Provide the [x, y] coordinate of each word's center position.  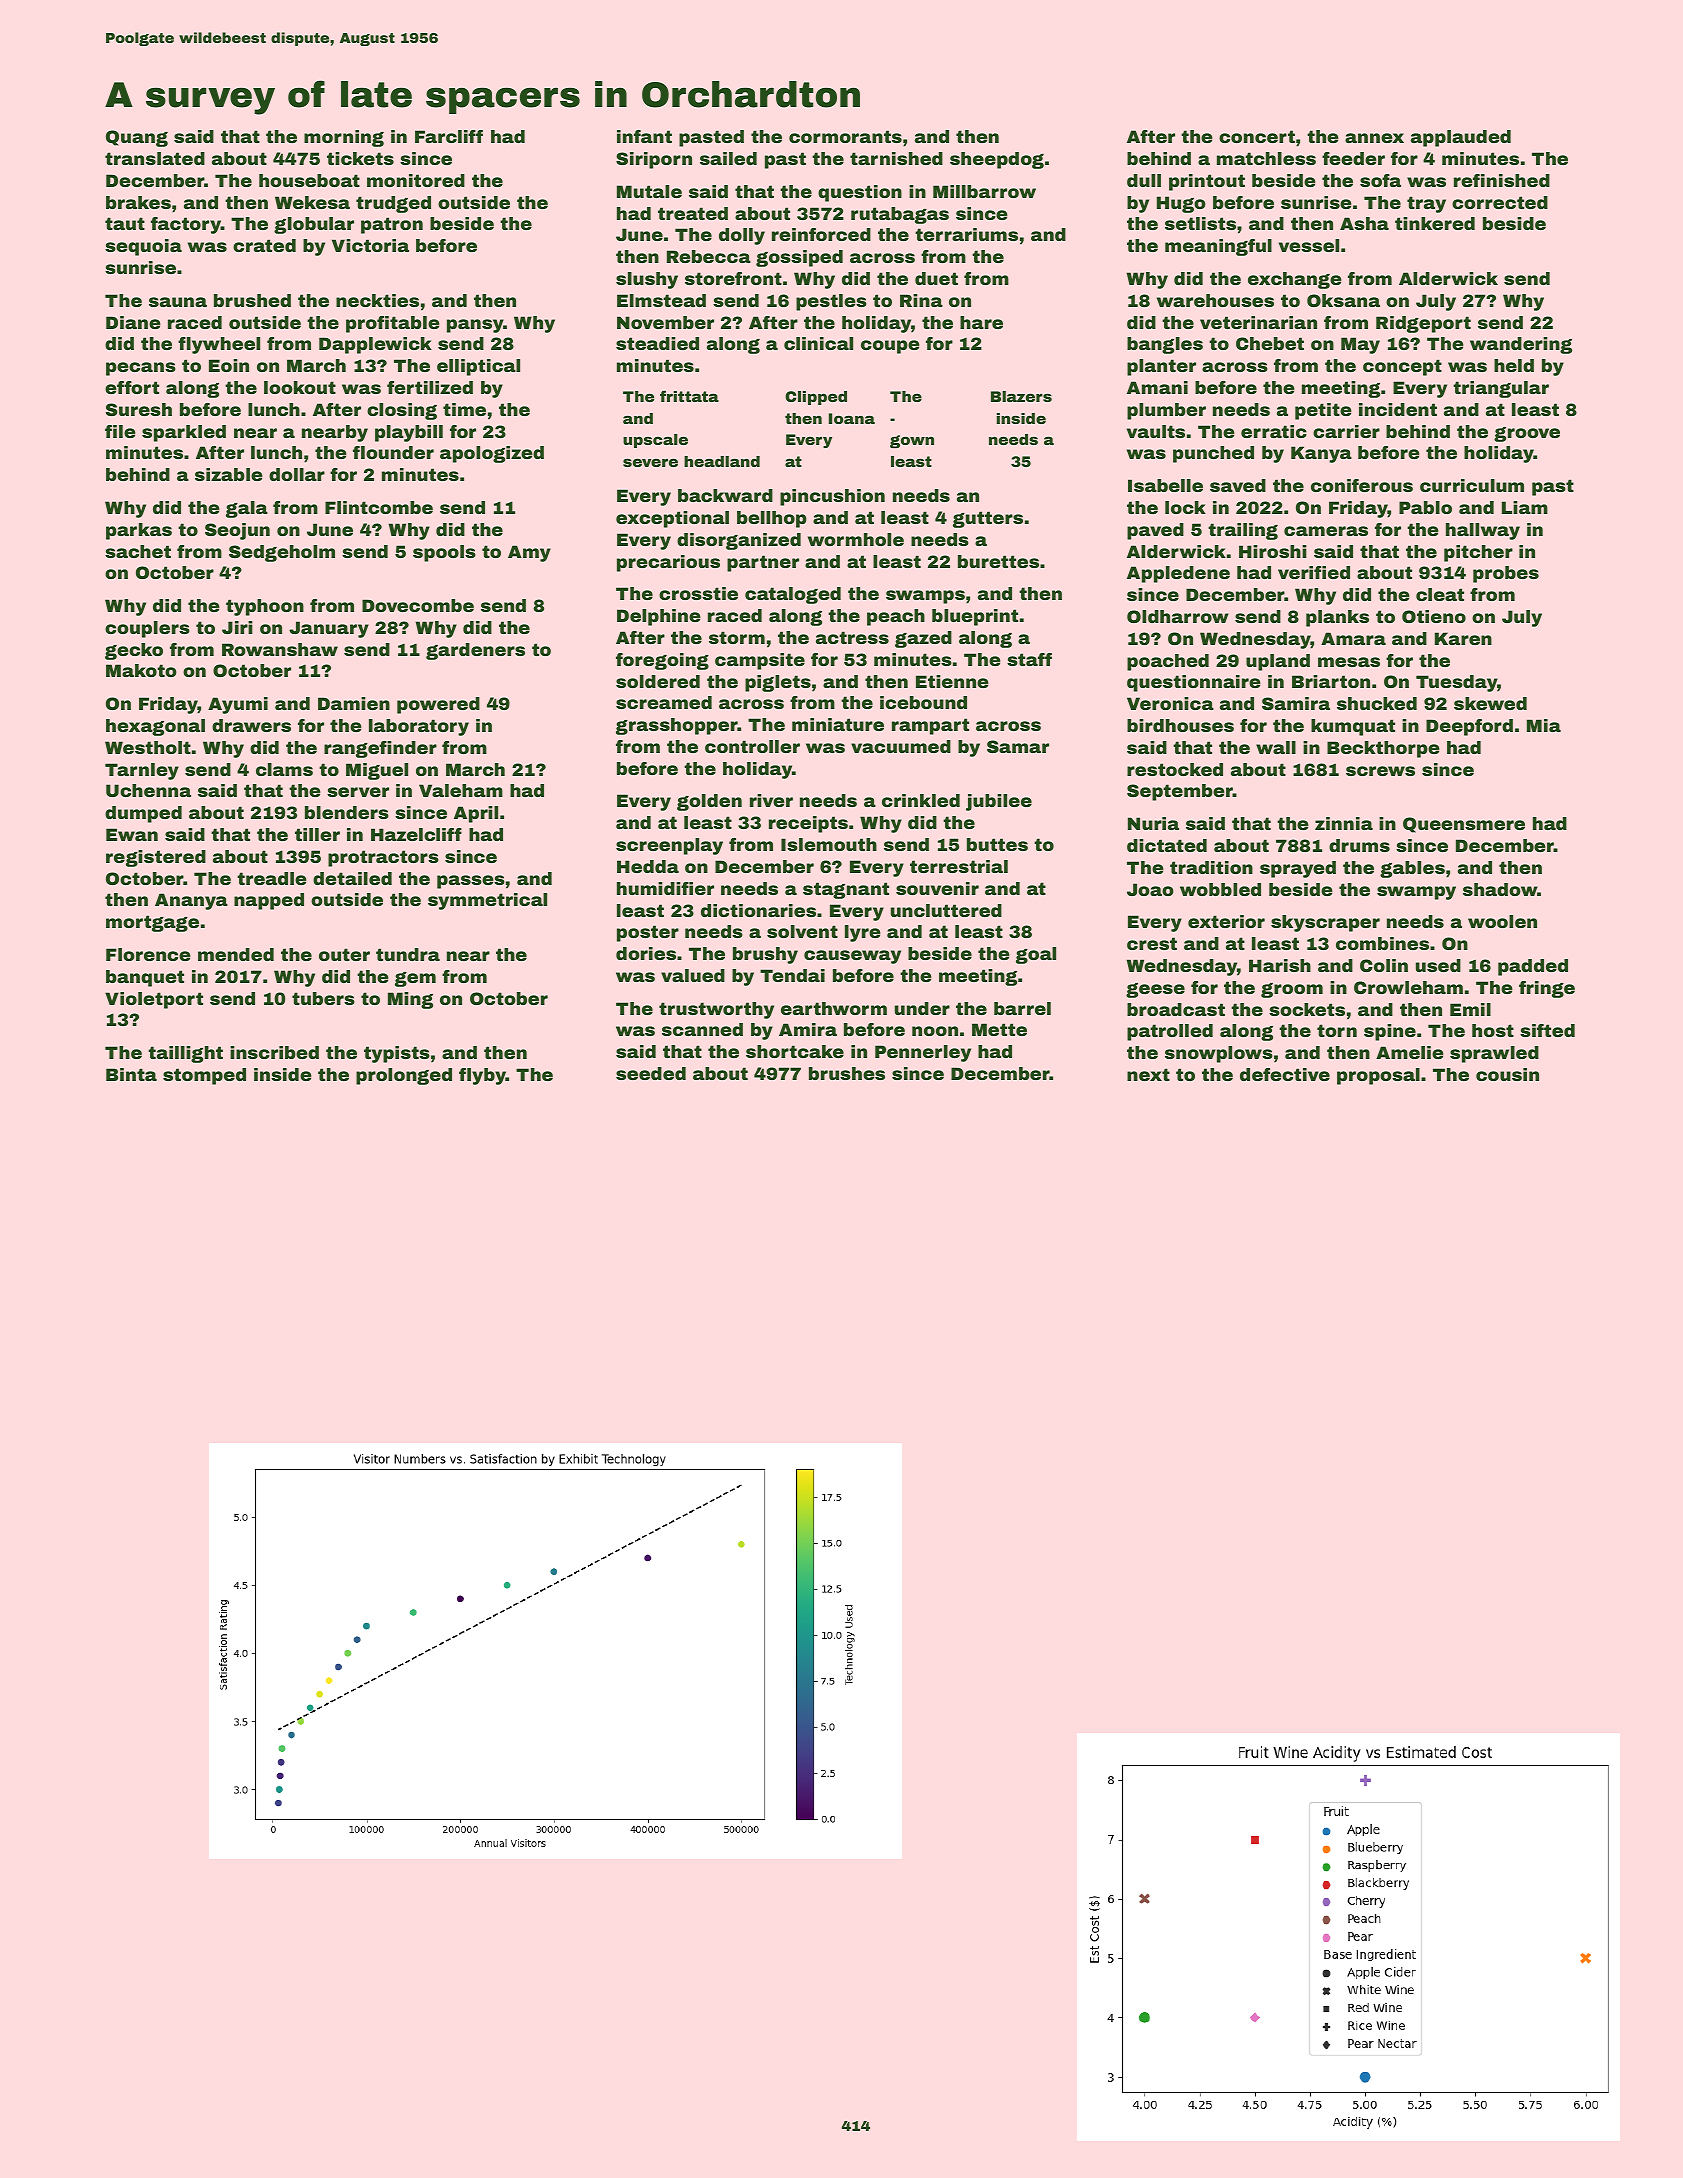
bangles [1165, 345]
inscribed [274, 1052]
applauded [1461, 138]
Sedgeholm [282, 553]
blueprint [975, 617]
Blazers [1021, 396]
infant [644, 136]
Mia [1544, 725]
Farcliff [449, 136]
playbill [409, 433]
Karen [1463, 638]
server [358, 792]
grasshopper [677, 726]
